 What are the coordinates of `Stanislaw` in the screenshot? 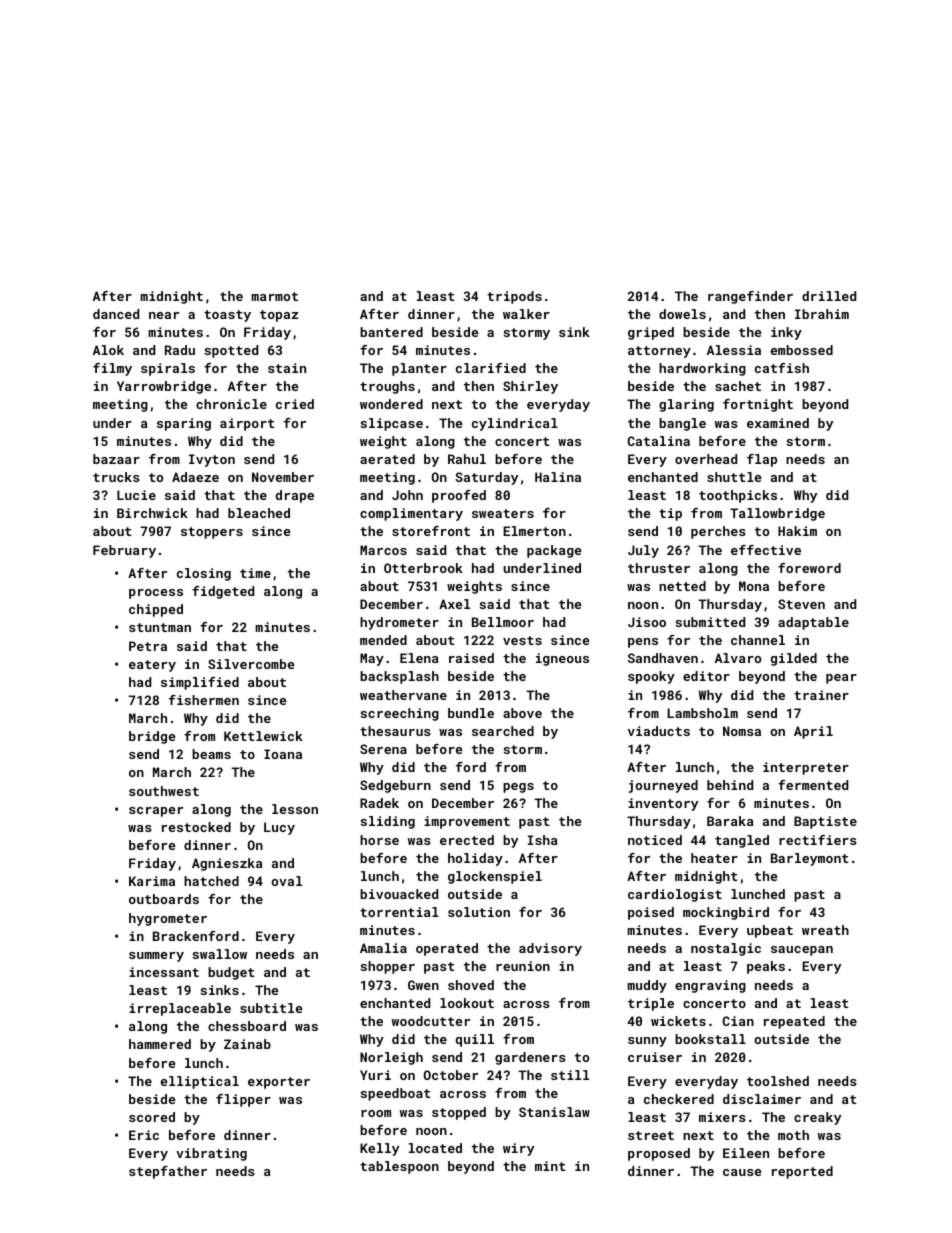 It's located at (554, 1112).
